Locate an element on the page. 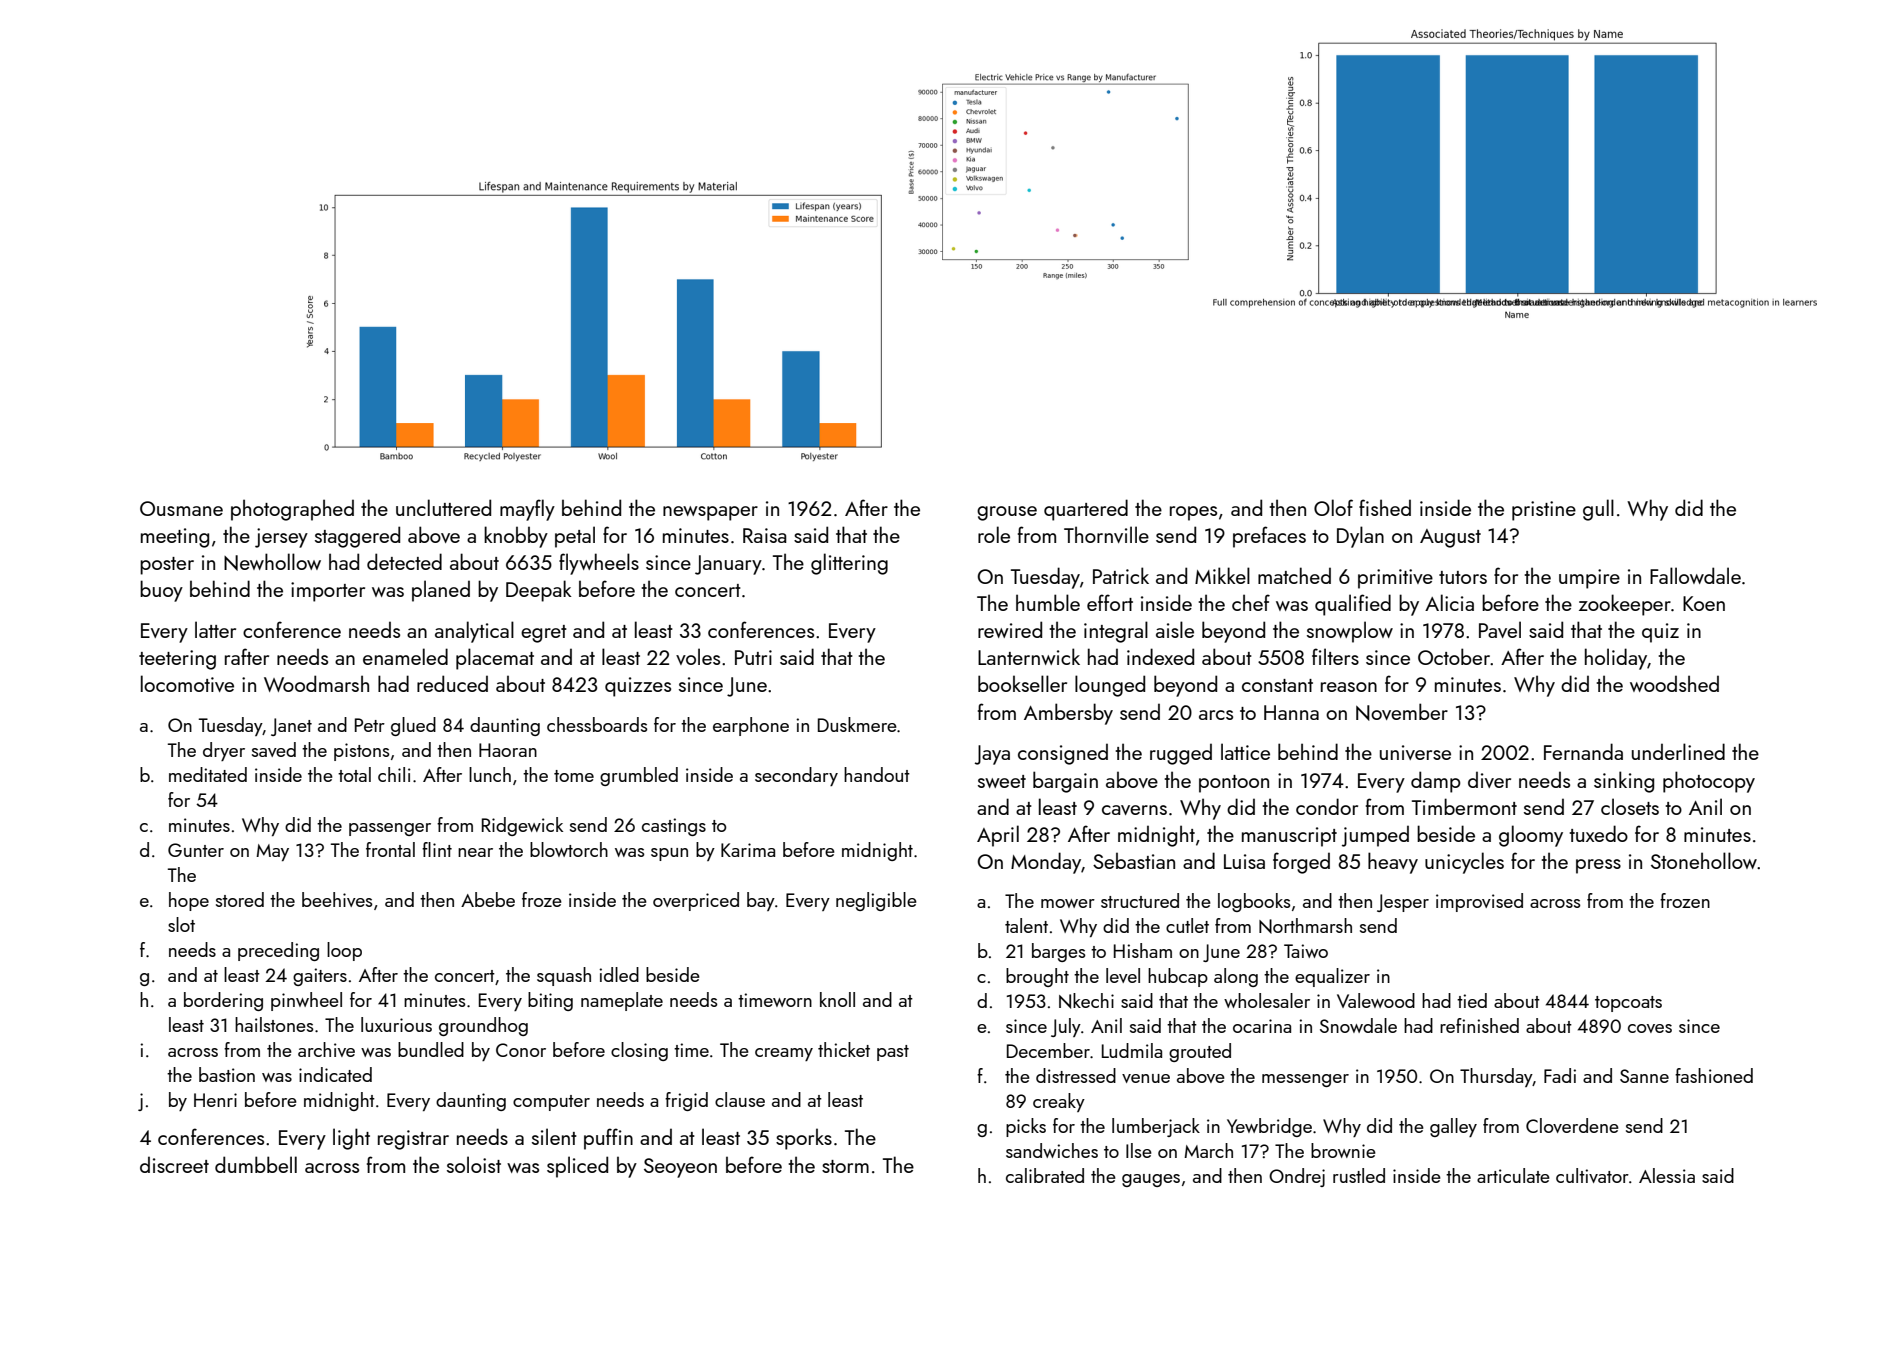  knoll is located at coordinates (837, 999).
